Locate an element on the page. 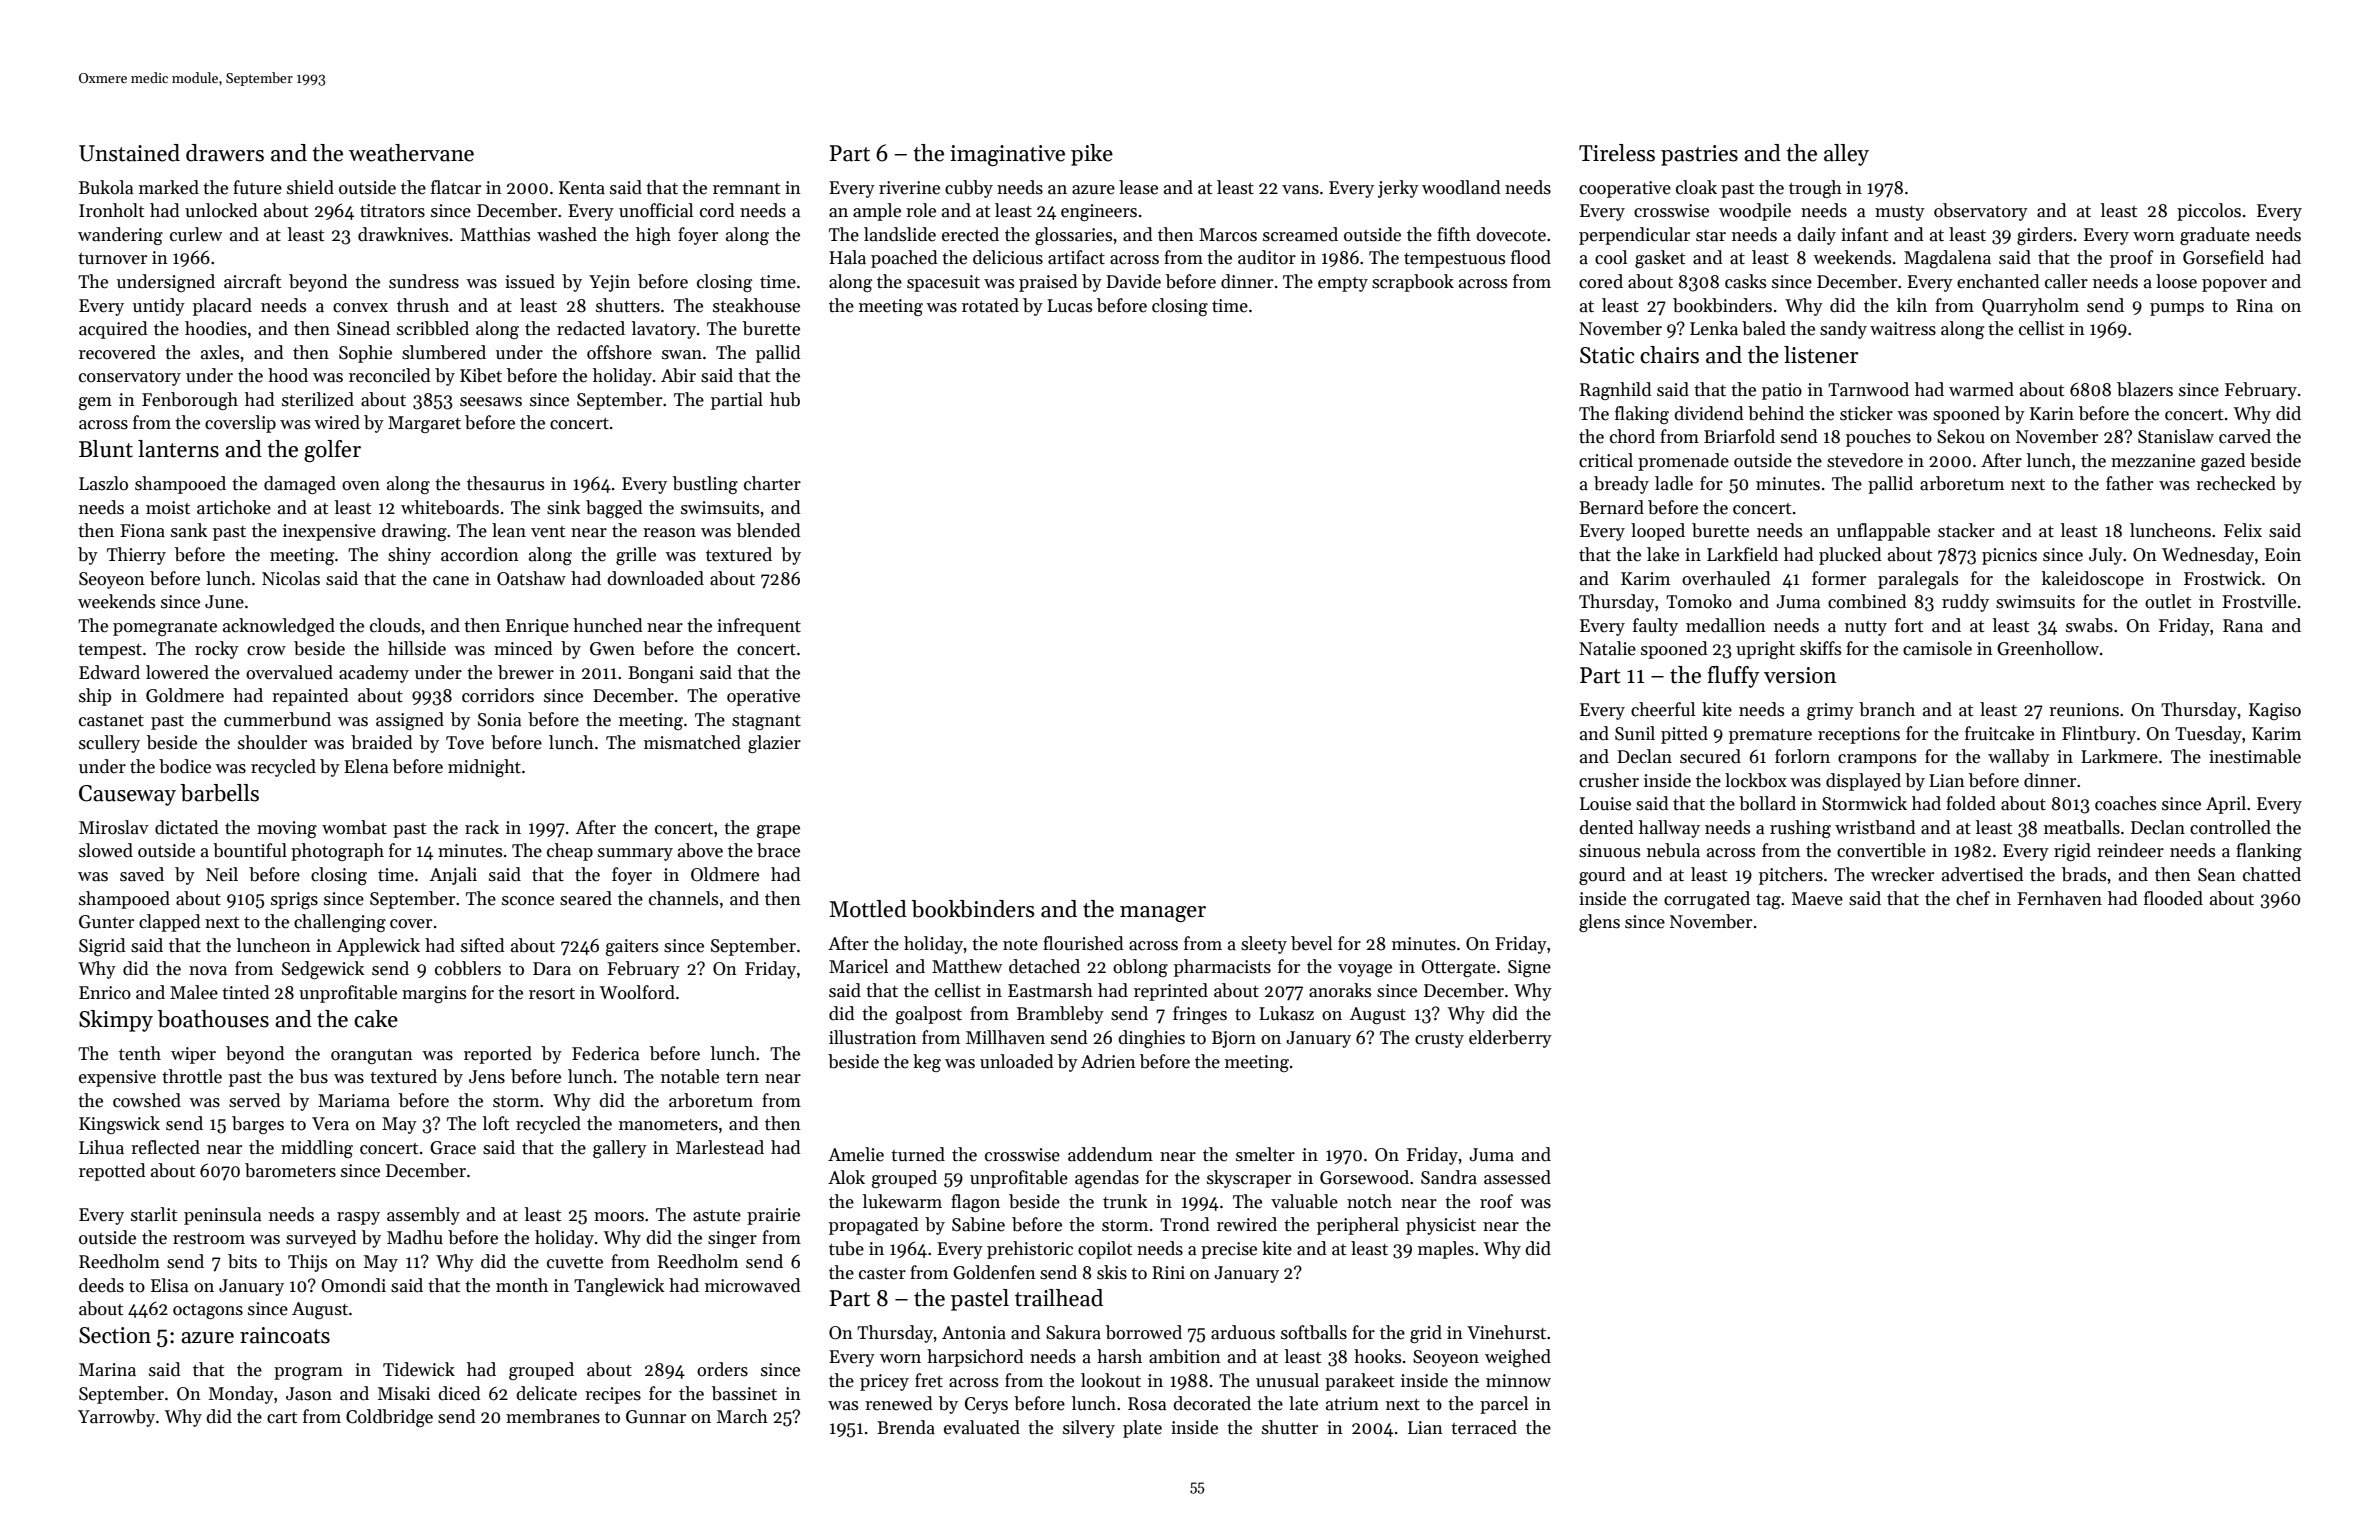 This page has height=1540, width=2380. alley is located at coordinates (1846, 155).
